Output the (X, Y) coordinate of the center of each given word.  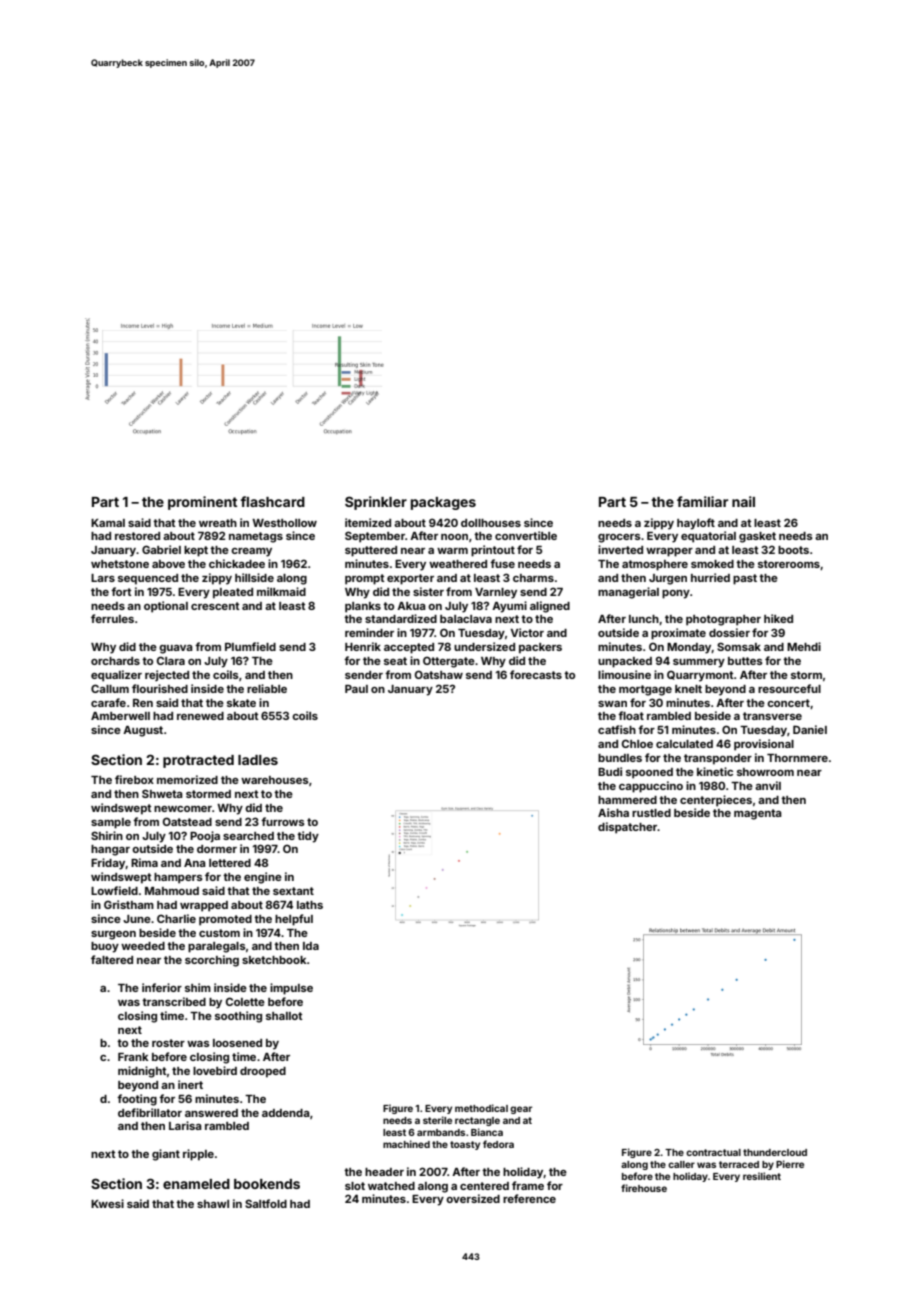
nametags (256, 537)
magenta (758, 814)
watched (391, 1186)
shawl (213, 1204)
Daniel (810, 729)
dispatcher (627, 828)
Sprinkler (376, 503)
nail (743, 501)
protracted (198, 761)
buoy (105, 947)
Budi (610, 771)
